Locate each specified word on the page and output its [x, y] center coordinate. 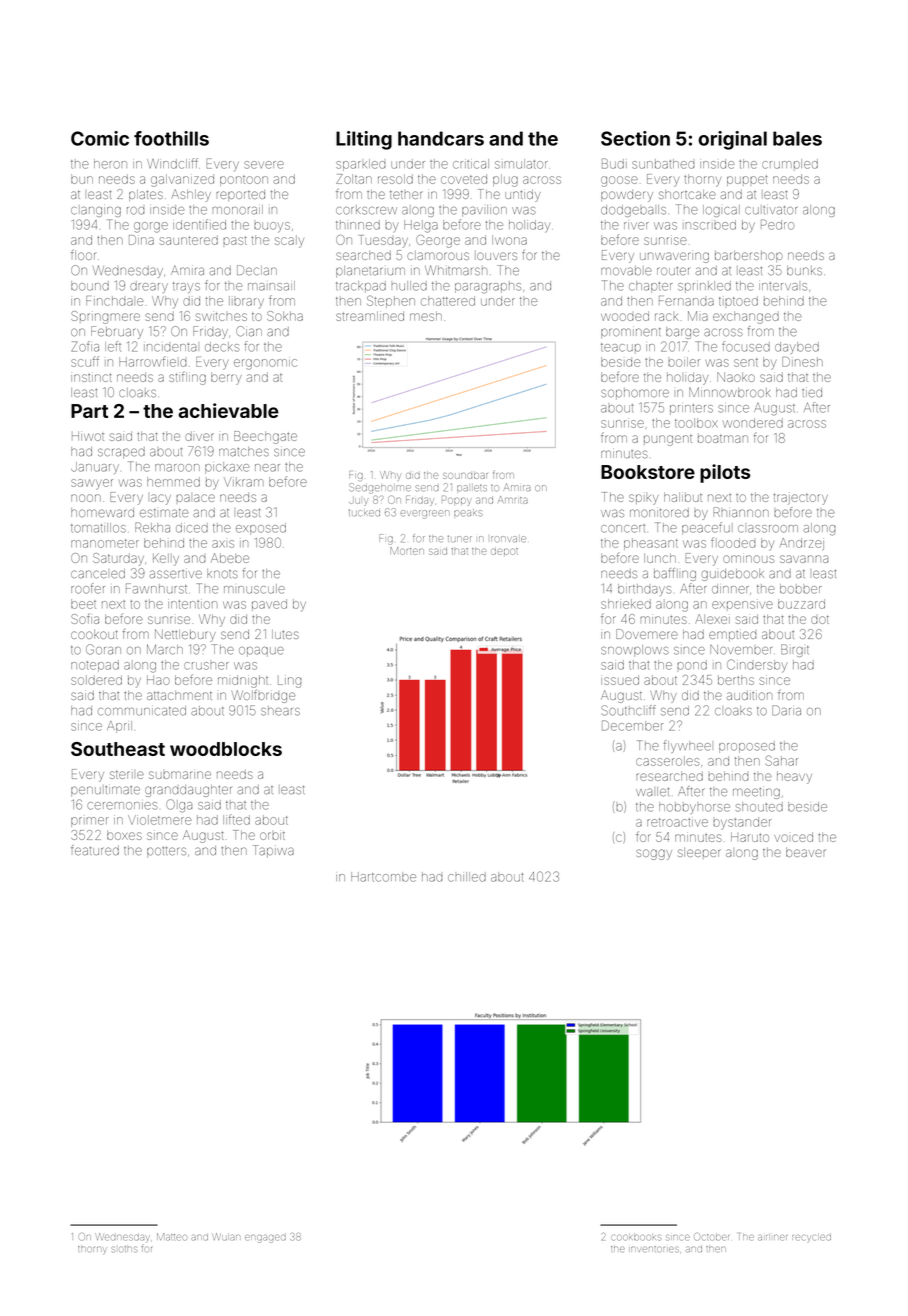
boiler [684, 362]
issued [620, 680]
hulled [409, 286]
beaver [806, 852]
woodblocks [226, 749]
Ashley [191, 195]
